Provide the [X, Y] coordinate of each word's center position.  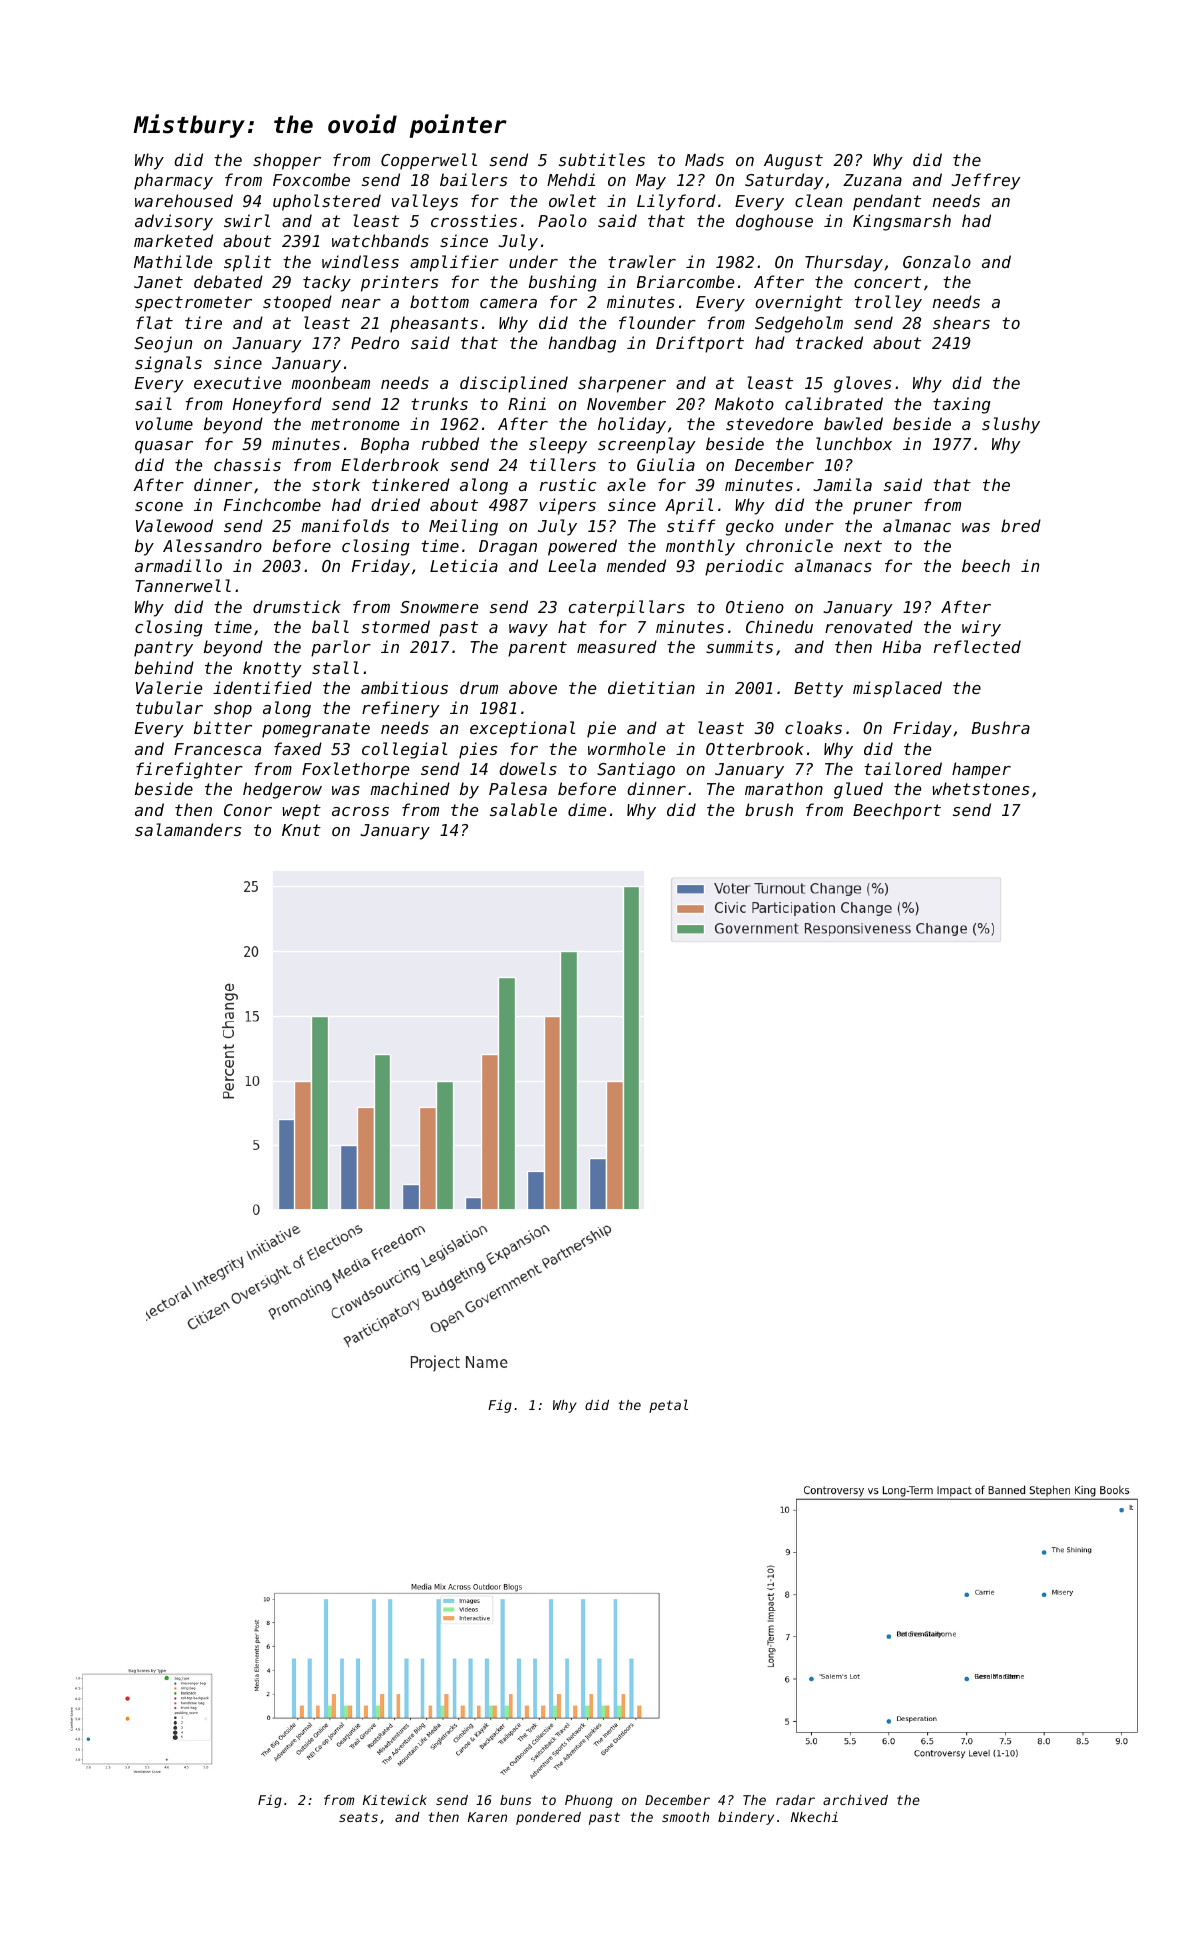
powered [582, 547]
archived [855, 1800]
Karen [487, 1817]
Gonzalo [937, 261]
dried [395, 504]
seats [358, 1817]
